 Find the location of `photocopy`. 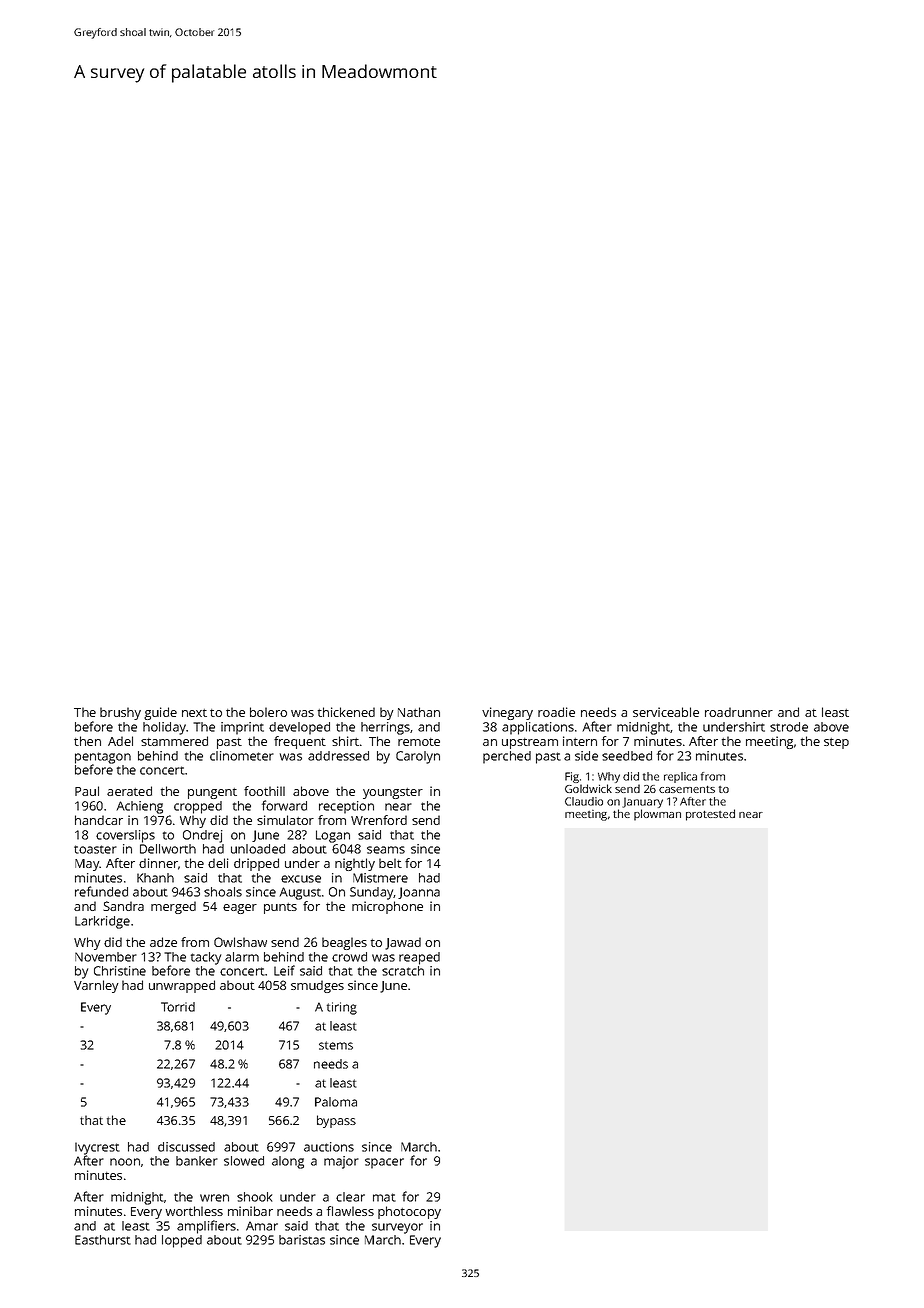

photocopy is located at coordinates (409, 1212).
